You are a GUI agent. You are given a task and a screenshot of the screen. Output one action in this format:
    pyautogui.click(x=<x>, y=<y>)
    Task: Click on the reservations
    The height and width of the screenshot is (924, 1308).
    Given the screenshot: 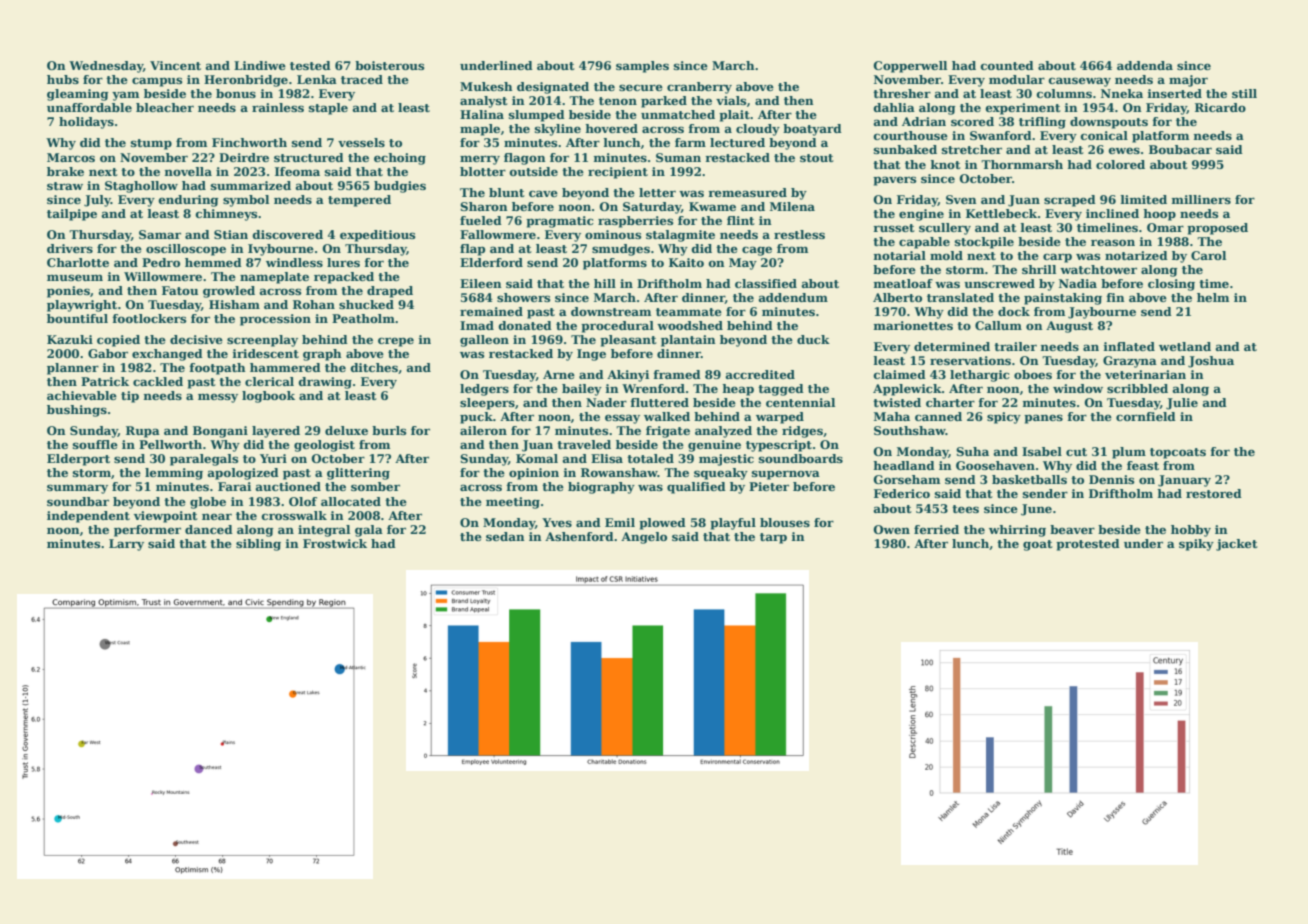 What is the action you would take?
    pyautogui.click(x=970, y=360)
